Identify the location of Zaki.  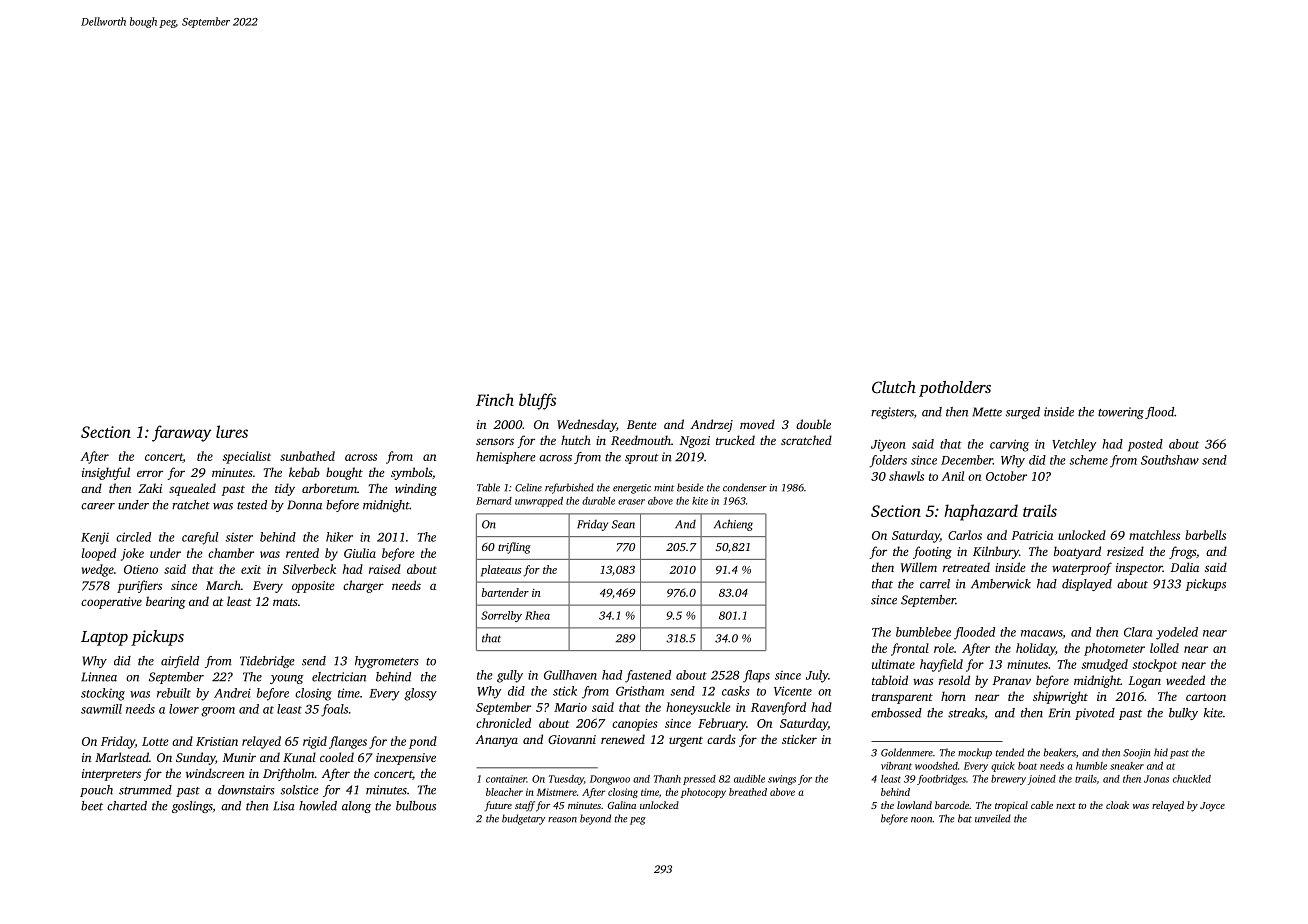
(150, 488).
